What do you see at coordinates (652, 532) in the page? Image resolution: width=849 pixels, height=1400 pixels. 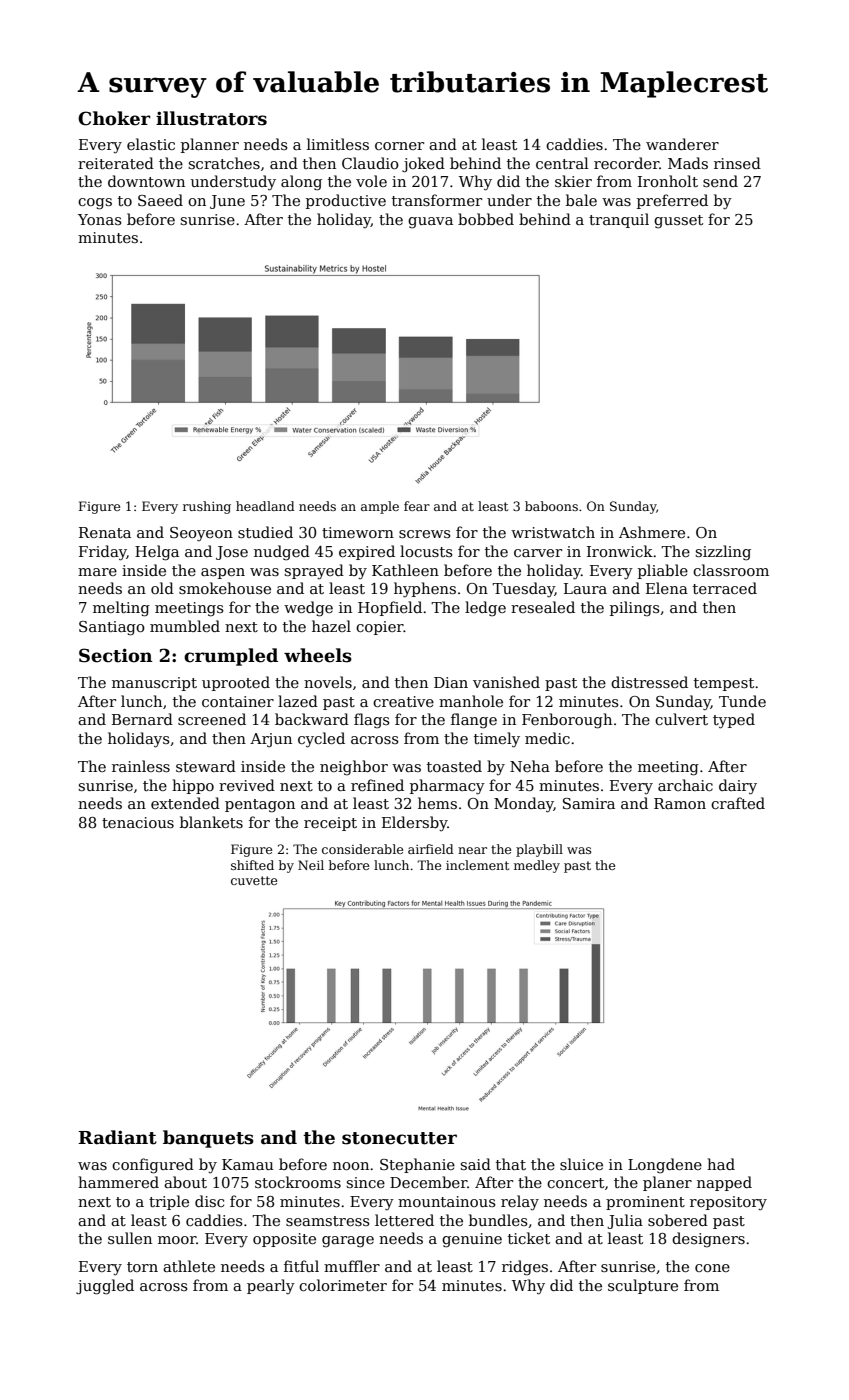 I see `Ashmere` at bounding box center [652, 532].
